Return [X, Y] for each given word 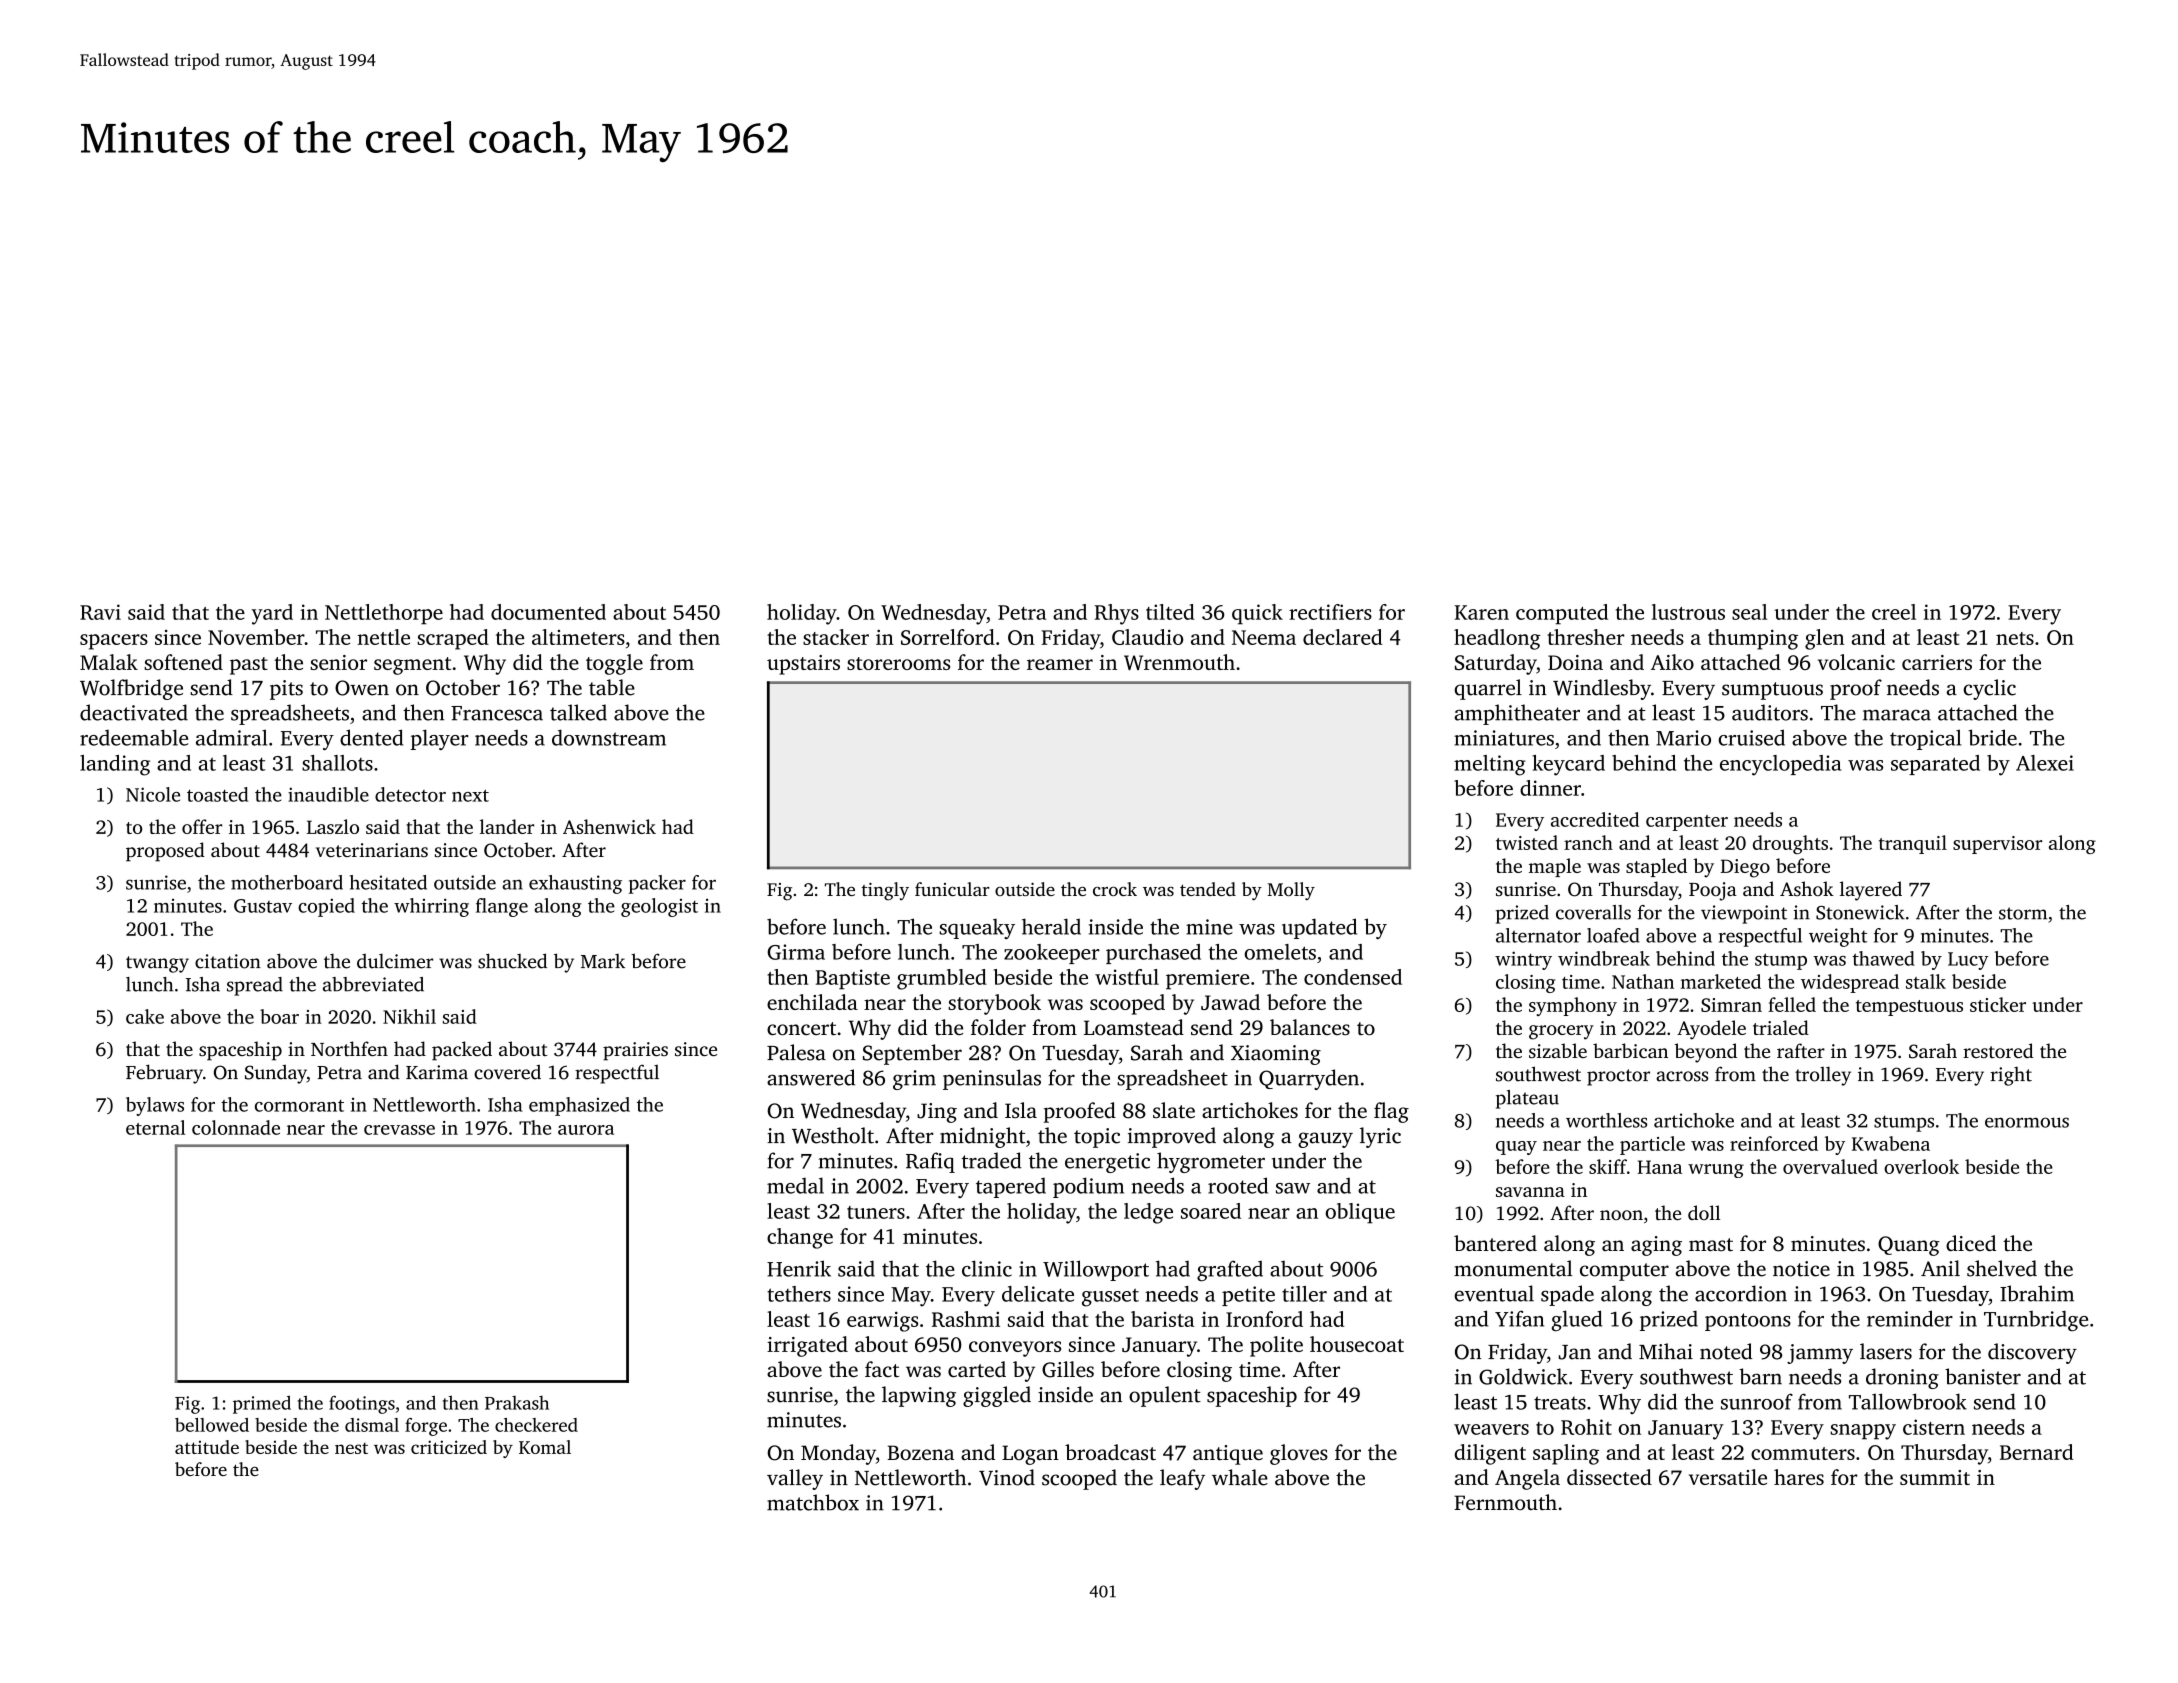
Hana [1659, 1167]
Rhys [1117, 614]
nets [2015, 638]
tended [1208, 889]
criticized [449, 1447]
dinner [1550, 788]
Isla [1021, 1110]
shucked [512, 961]
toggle [614, 664]
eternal [156, 1127]
